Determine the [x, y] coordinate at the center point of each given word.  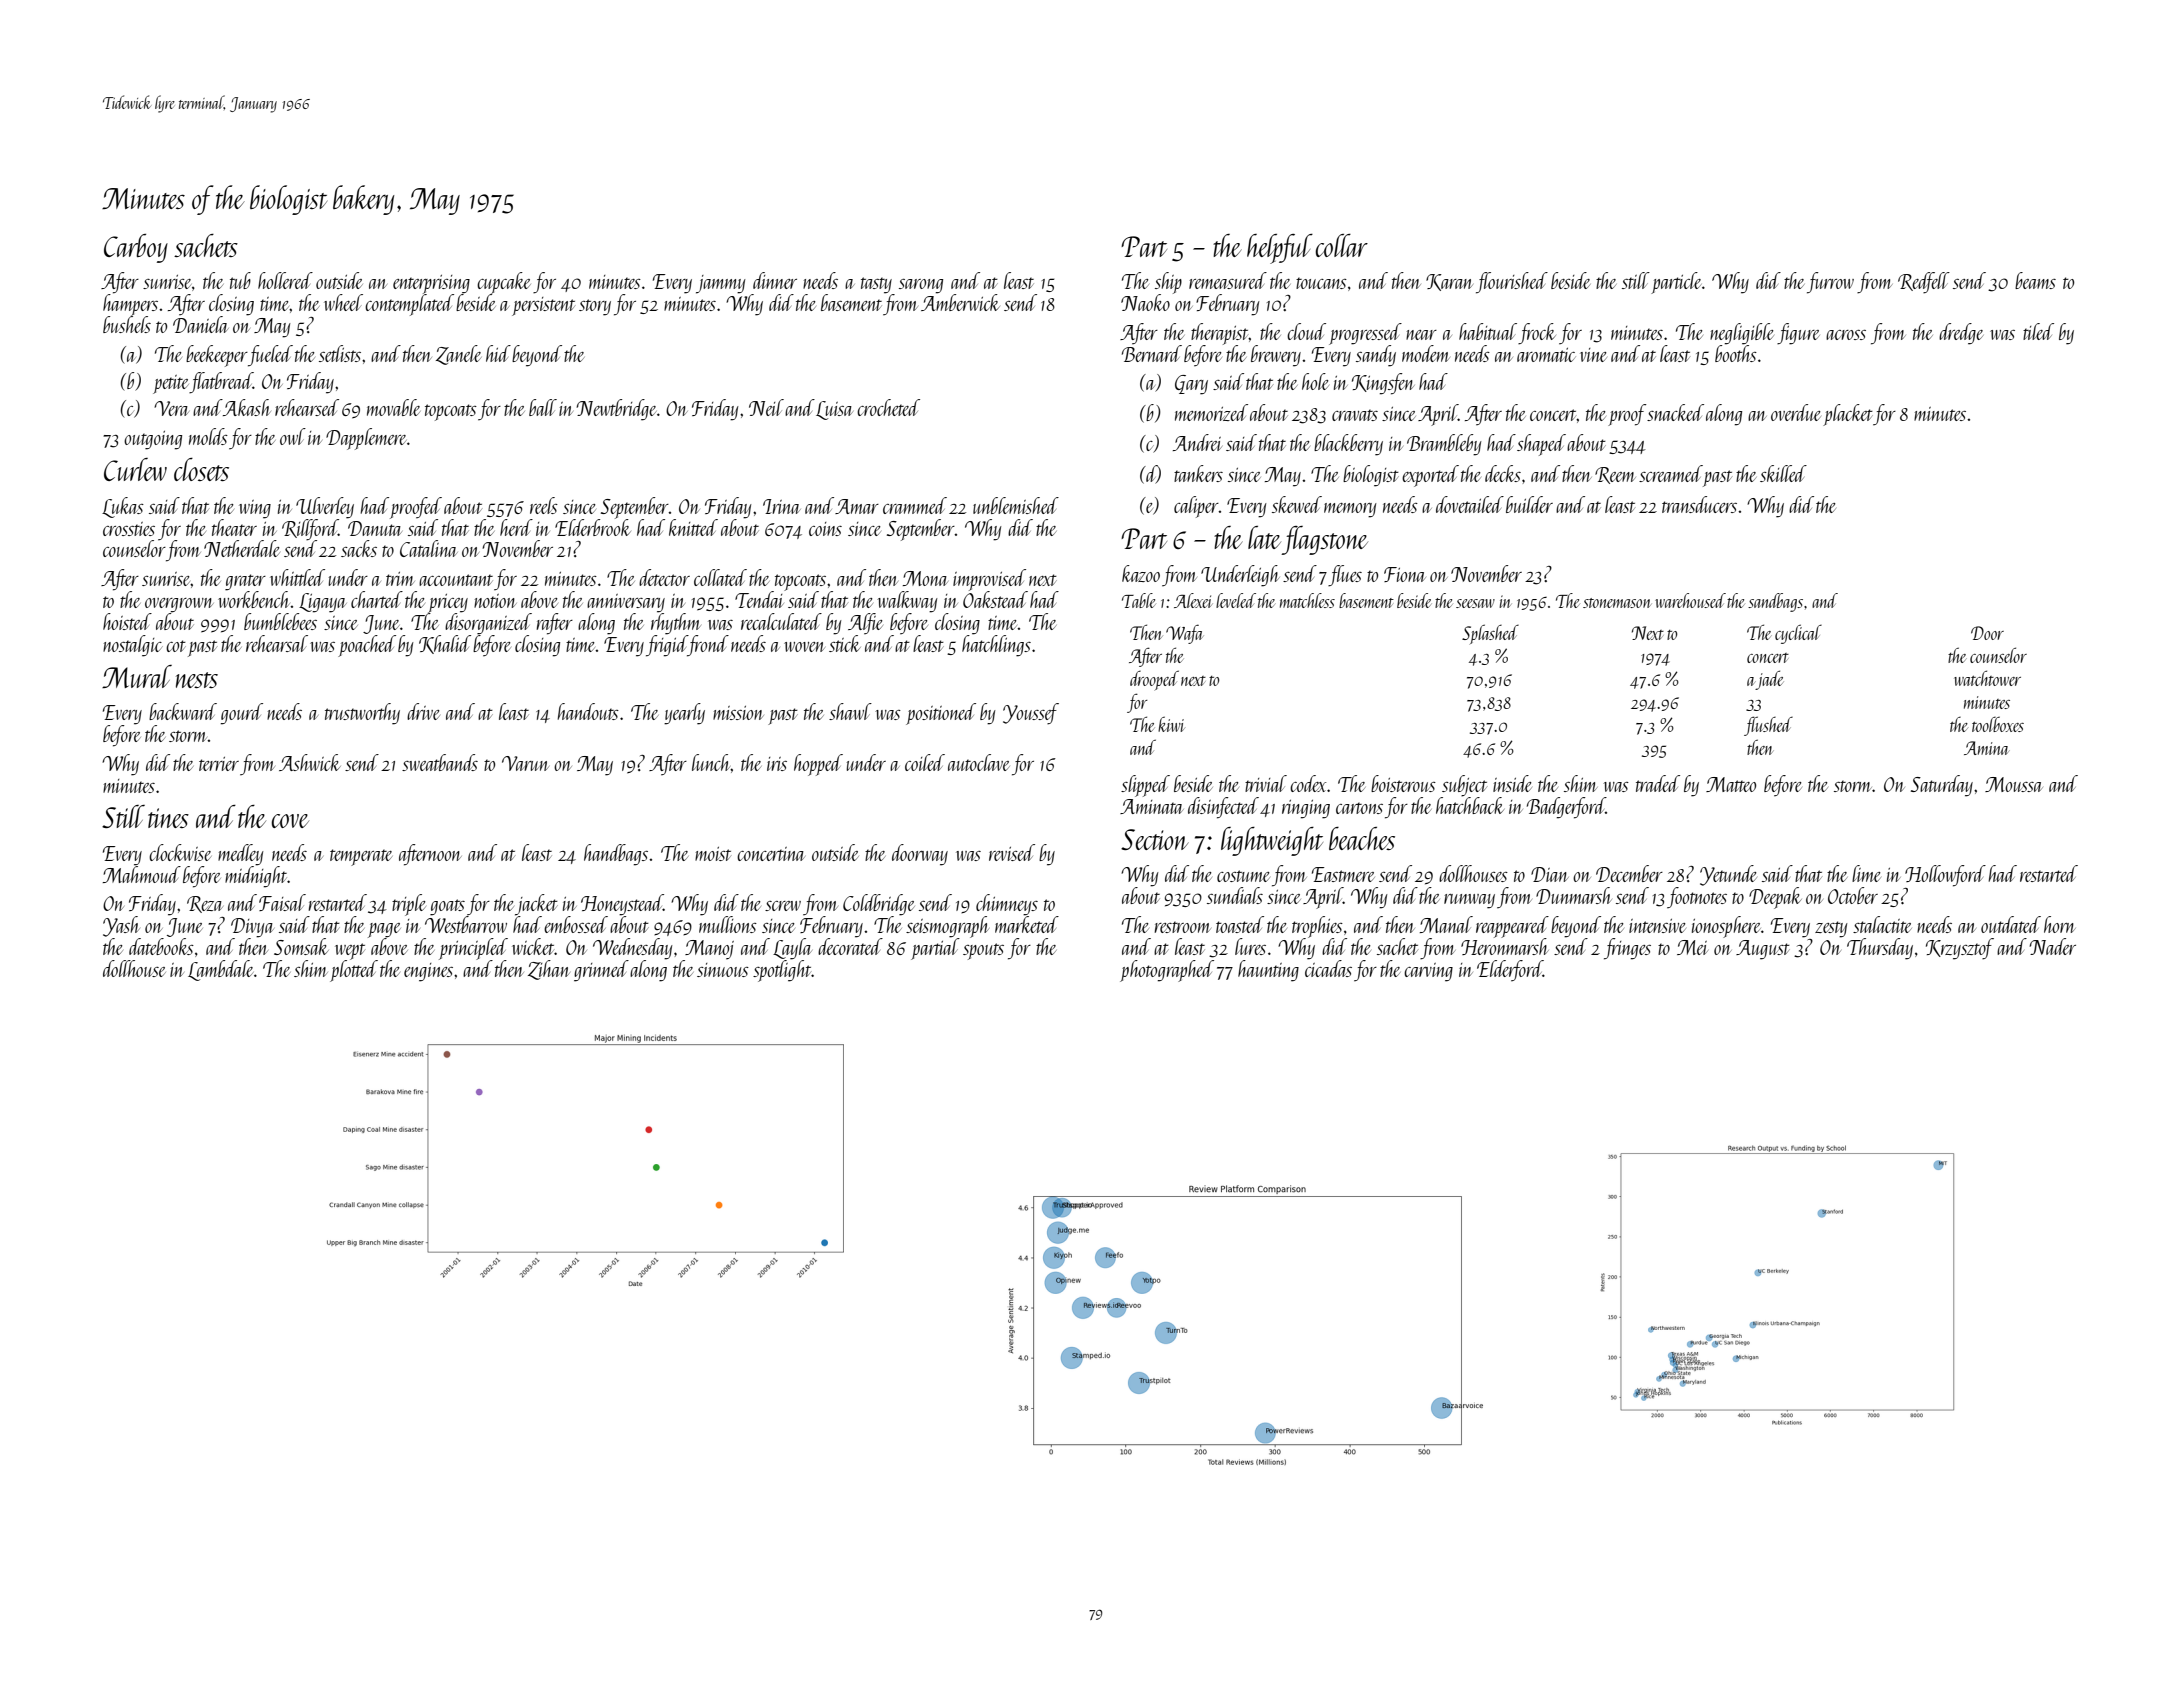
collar [1342, 245]
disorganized [488, 623]
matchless [1307, 600]
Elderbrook [593, 527]
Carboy [136, 248]
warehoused [1690, 600]
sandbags [1775, 602]
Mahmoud [142, 874]
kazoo [1141, 573]
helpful [1280, 249]
